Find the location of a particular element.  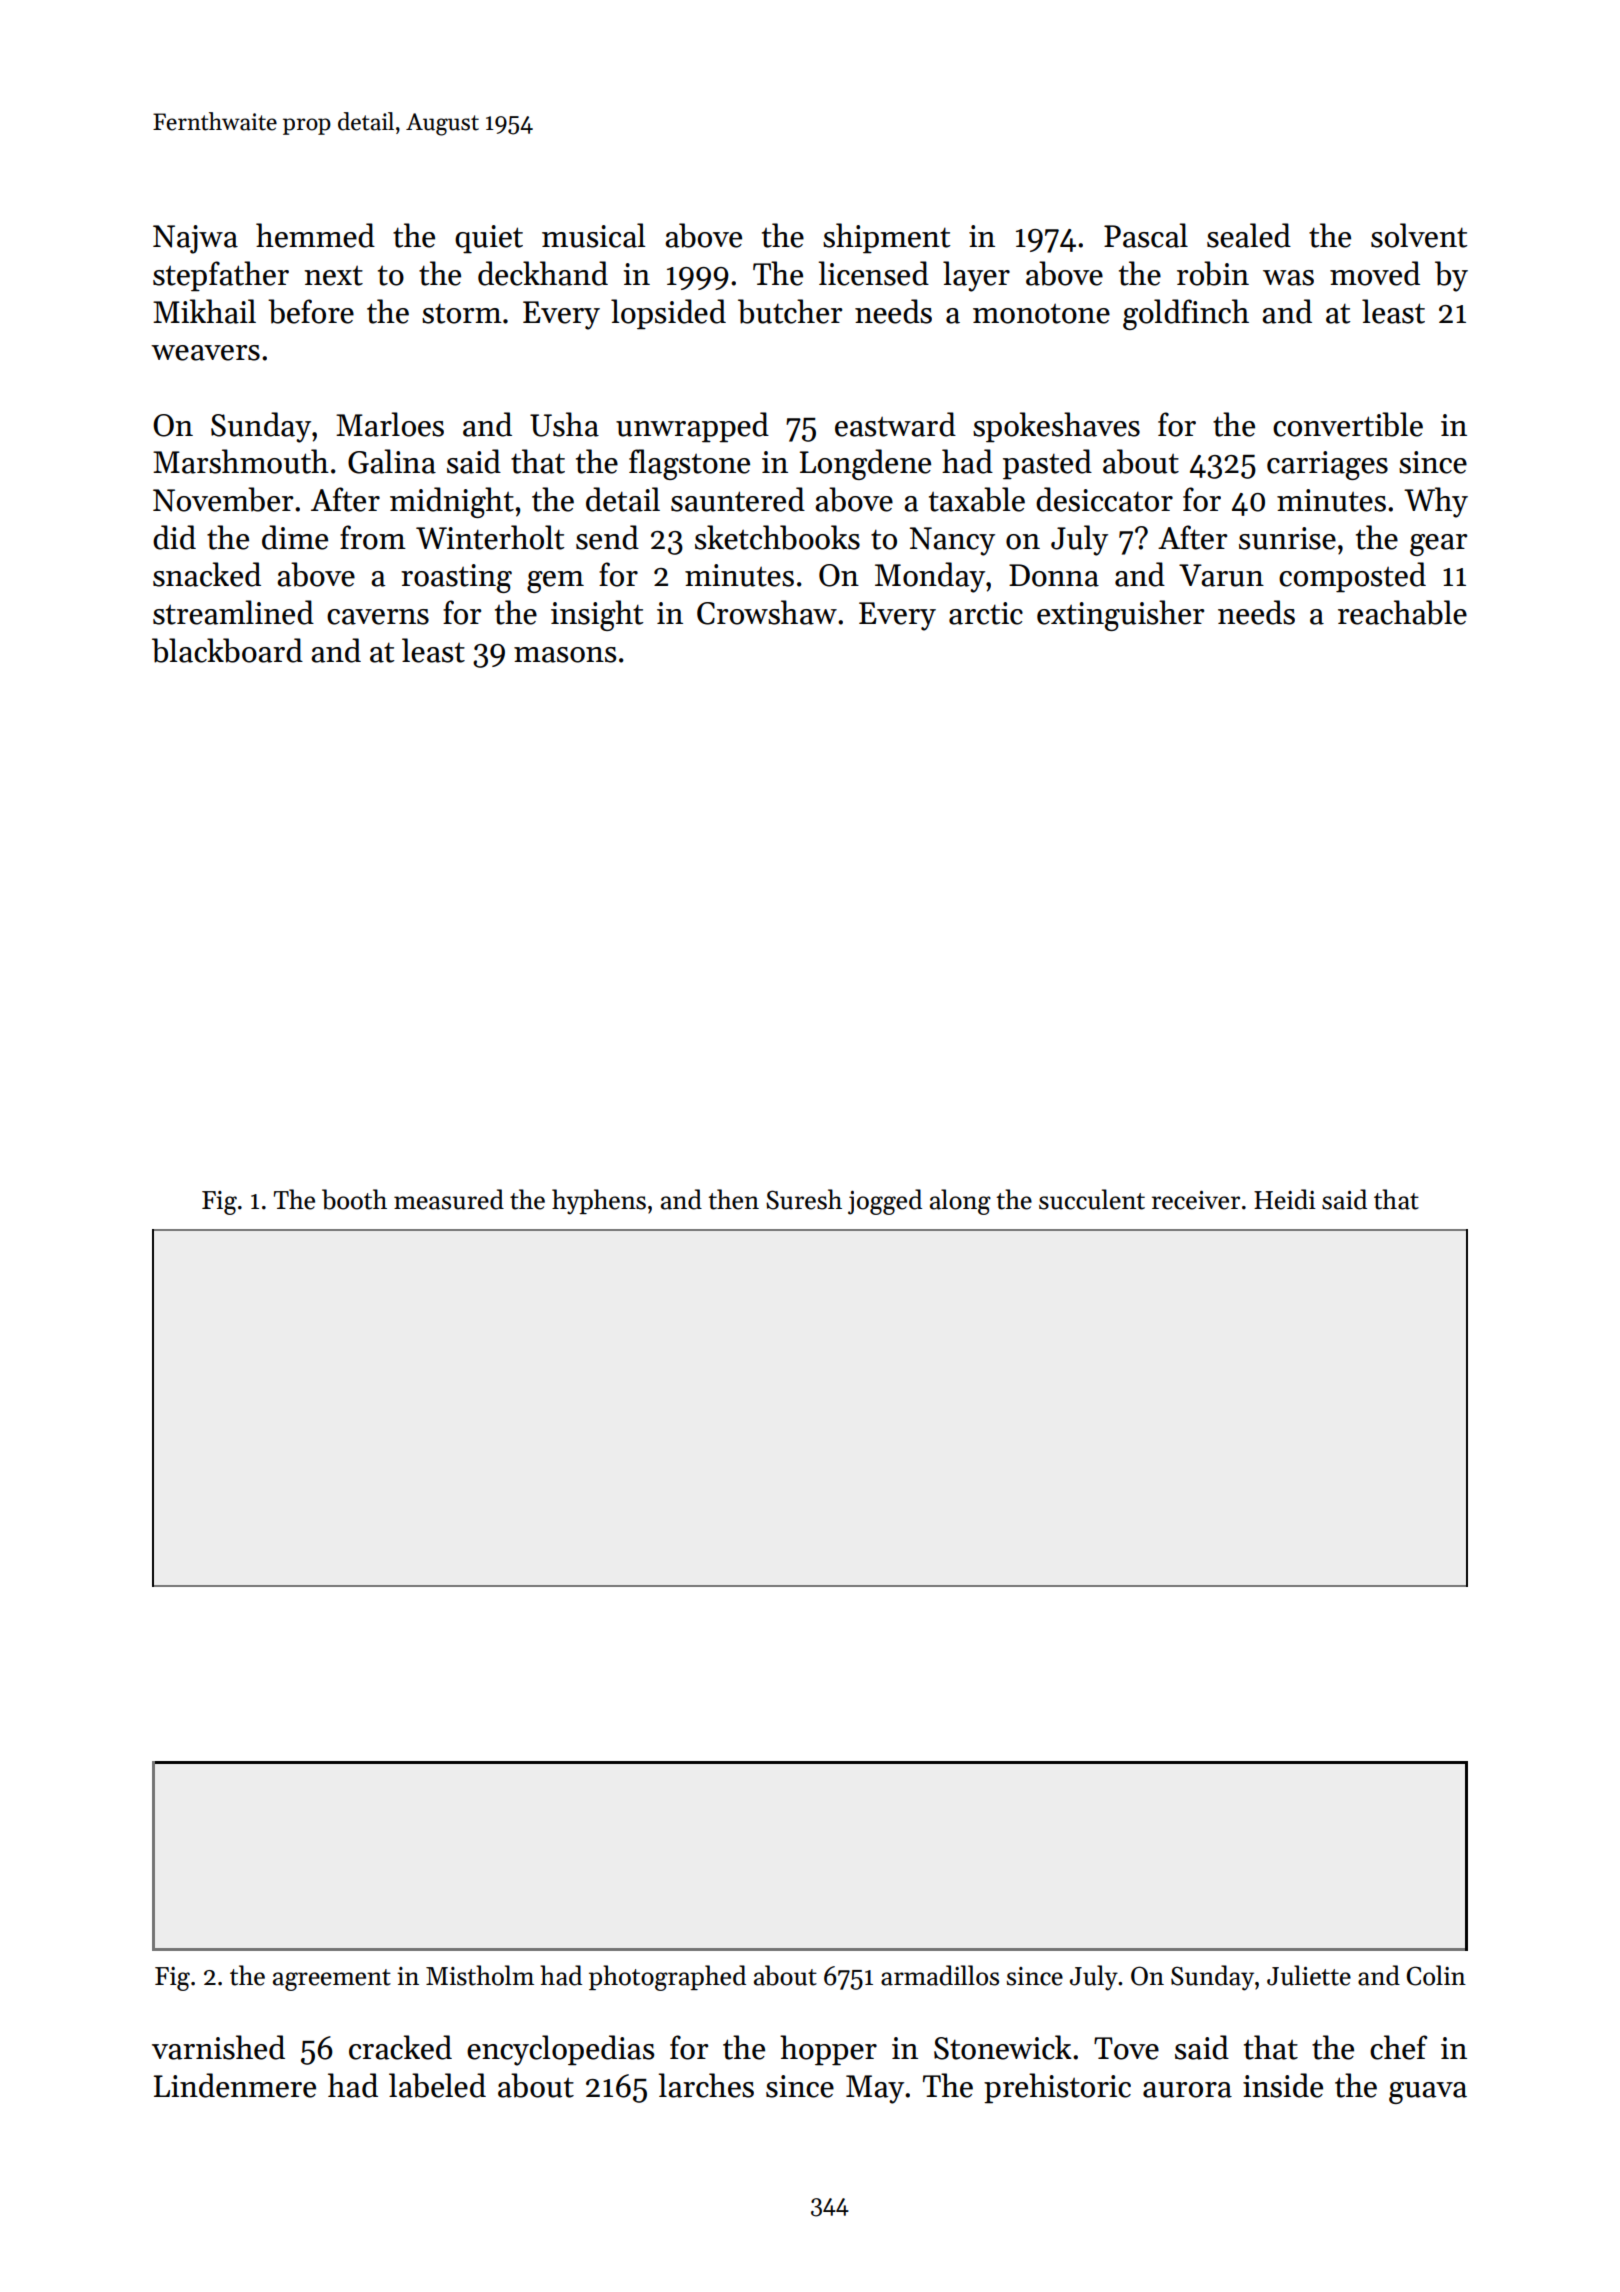

Najwa is located at coordinates (195, 239).
